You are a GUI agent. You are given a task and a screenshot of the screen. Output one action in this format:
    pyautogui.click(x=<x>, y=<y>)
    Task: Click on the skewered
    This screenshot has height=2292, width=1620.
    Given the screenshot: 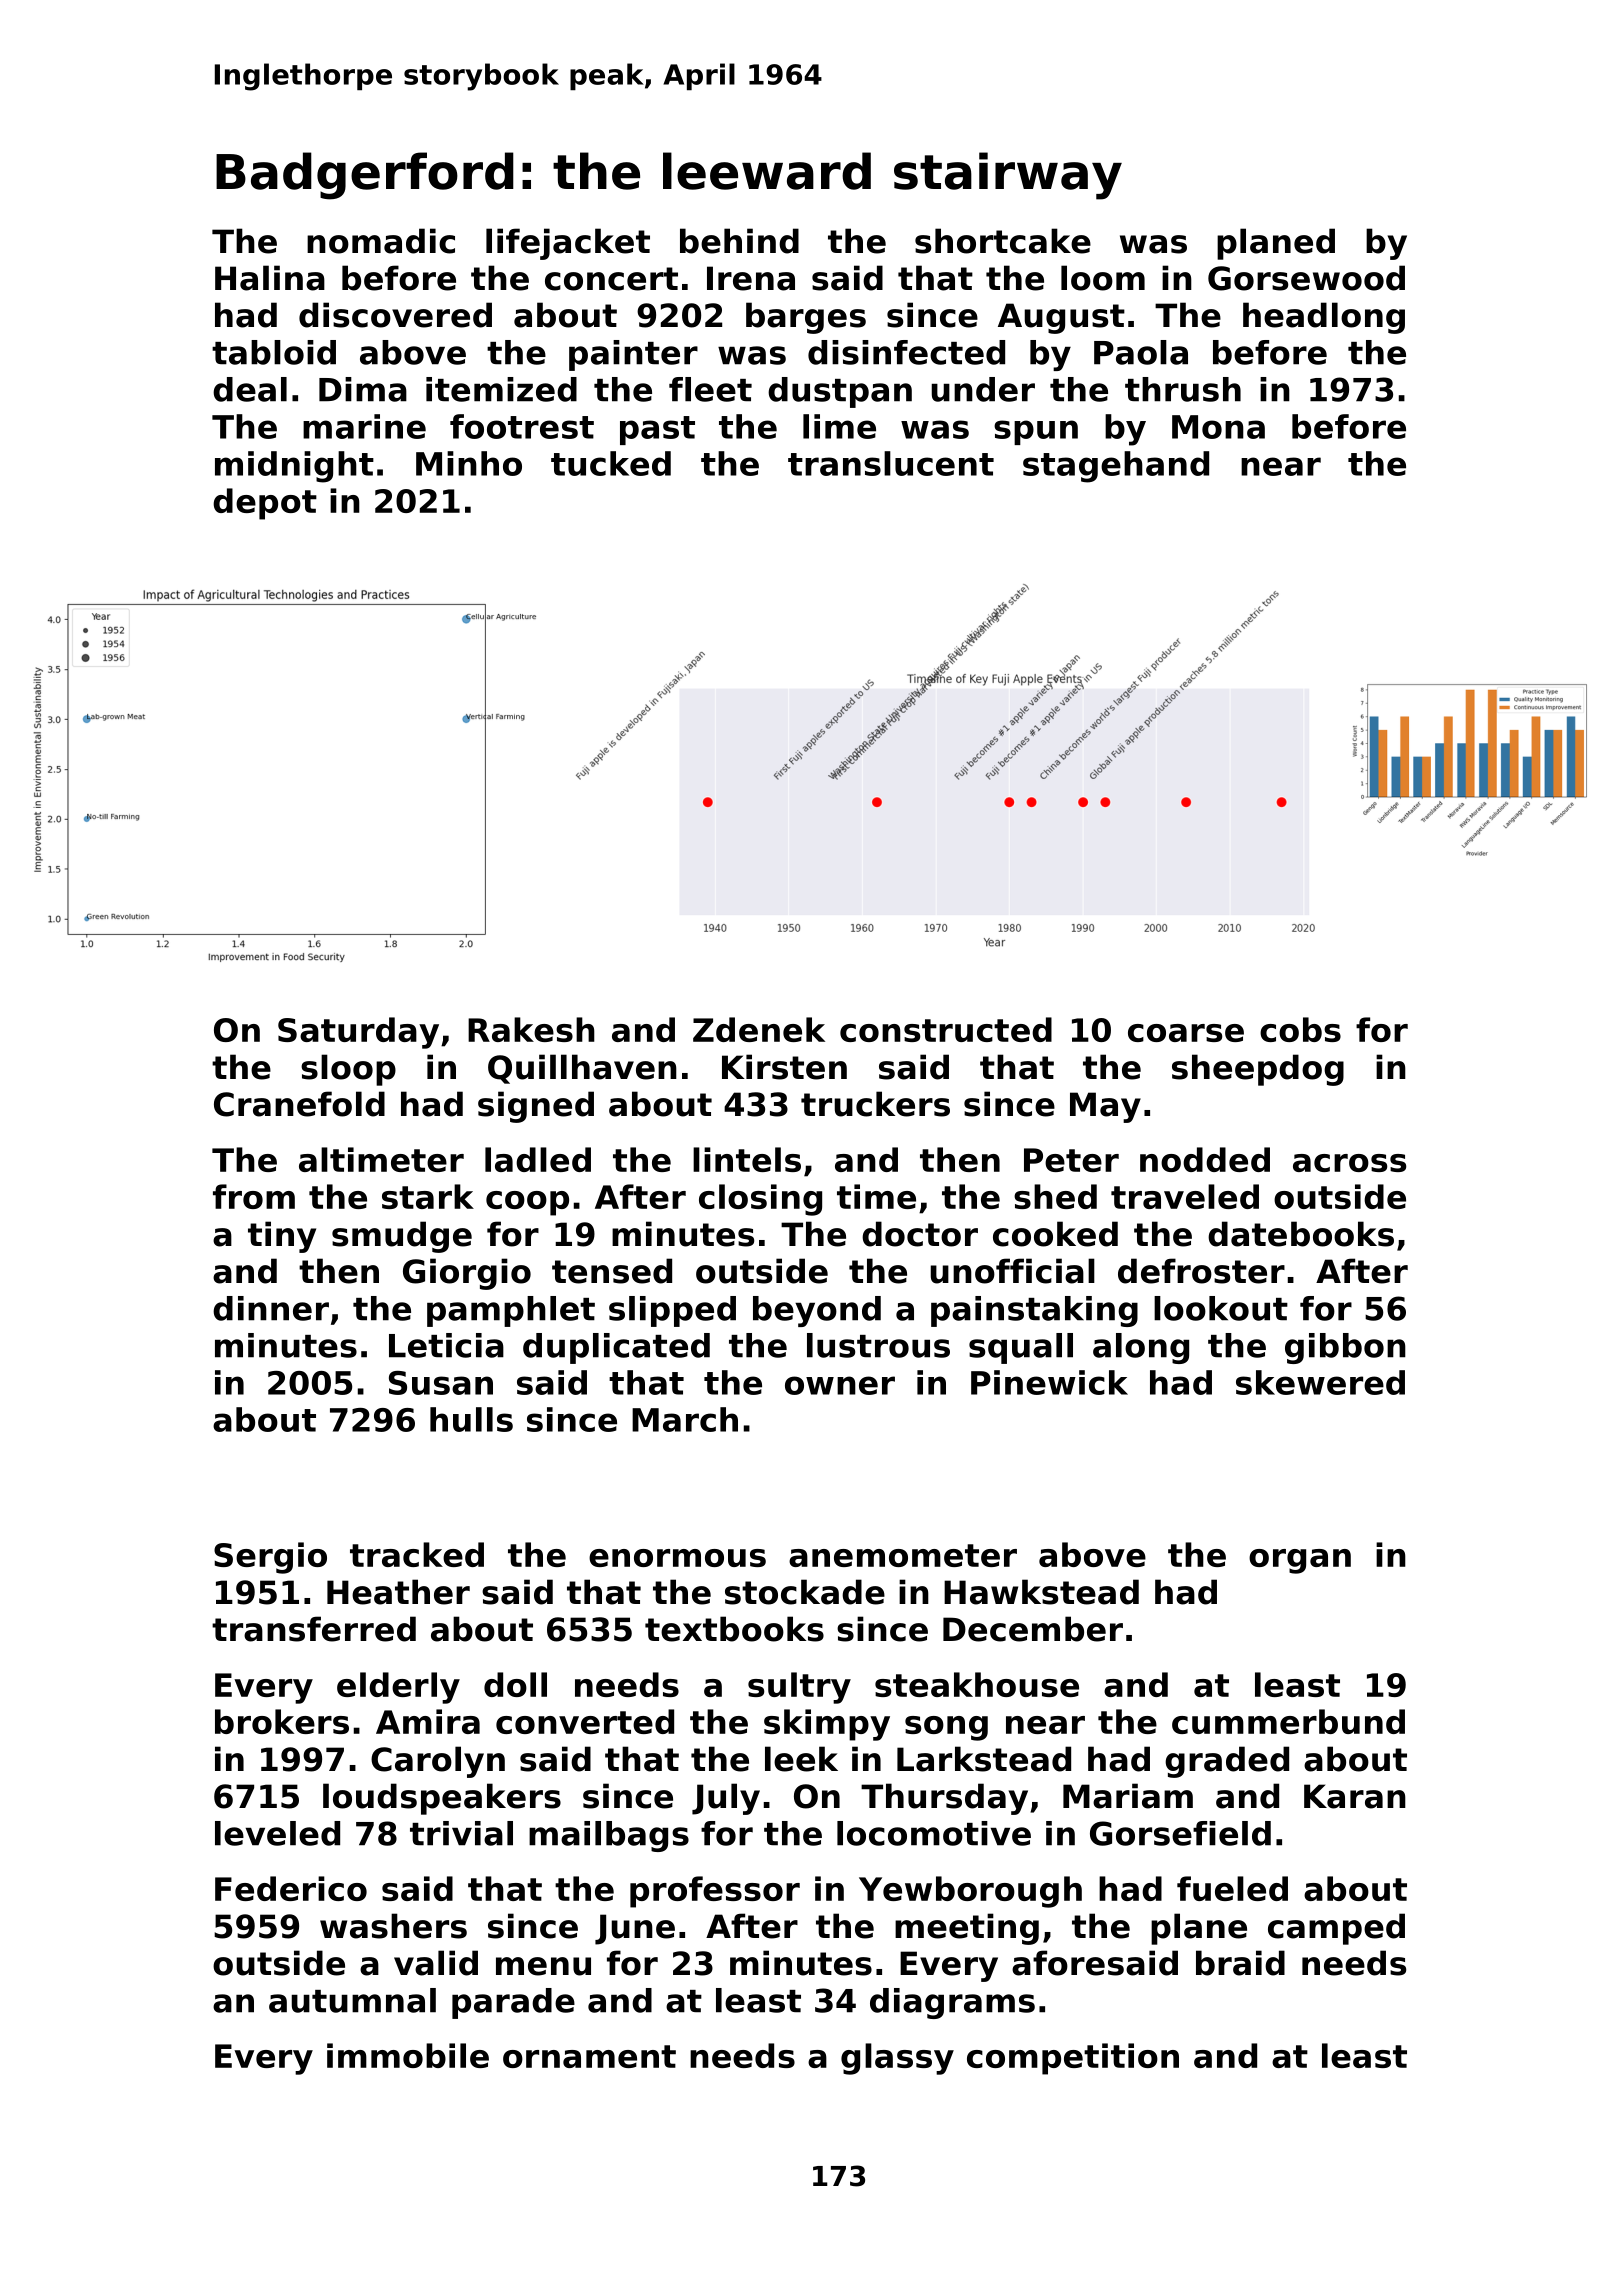 What is the action you would take?
    pyautogui.click(x=1320, y=1382)
